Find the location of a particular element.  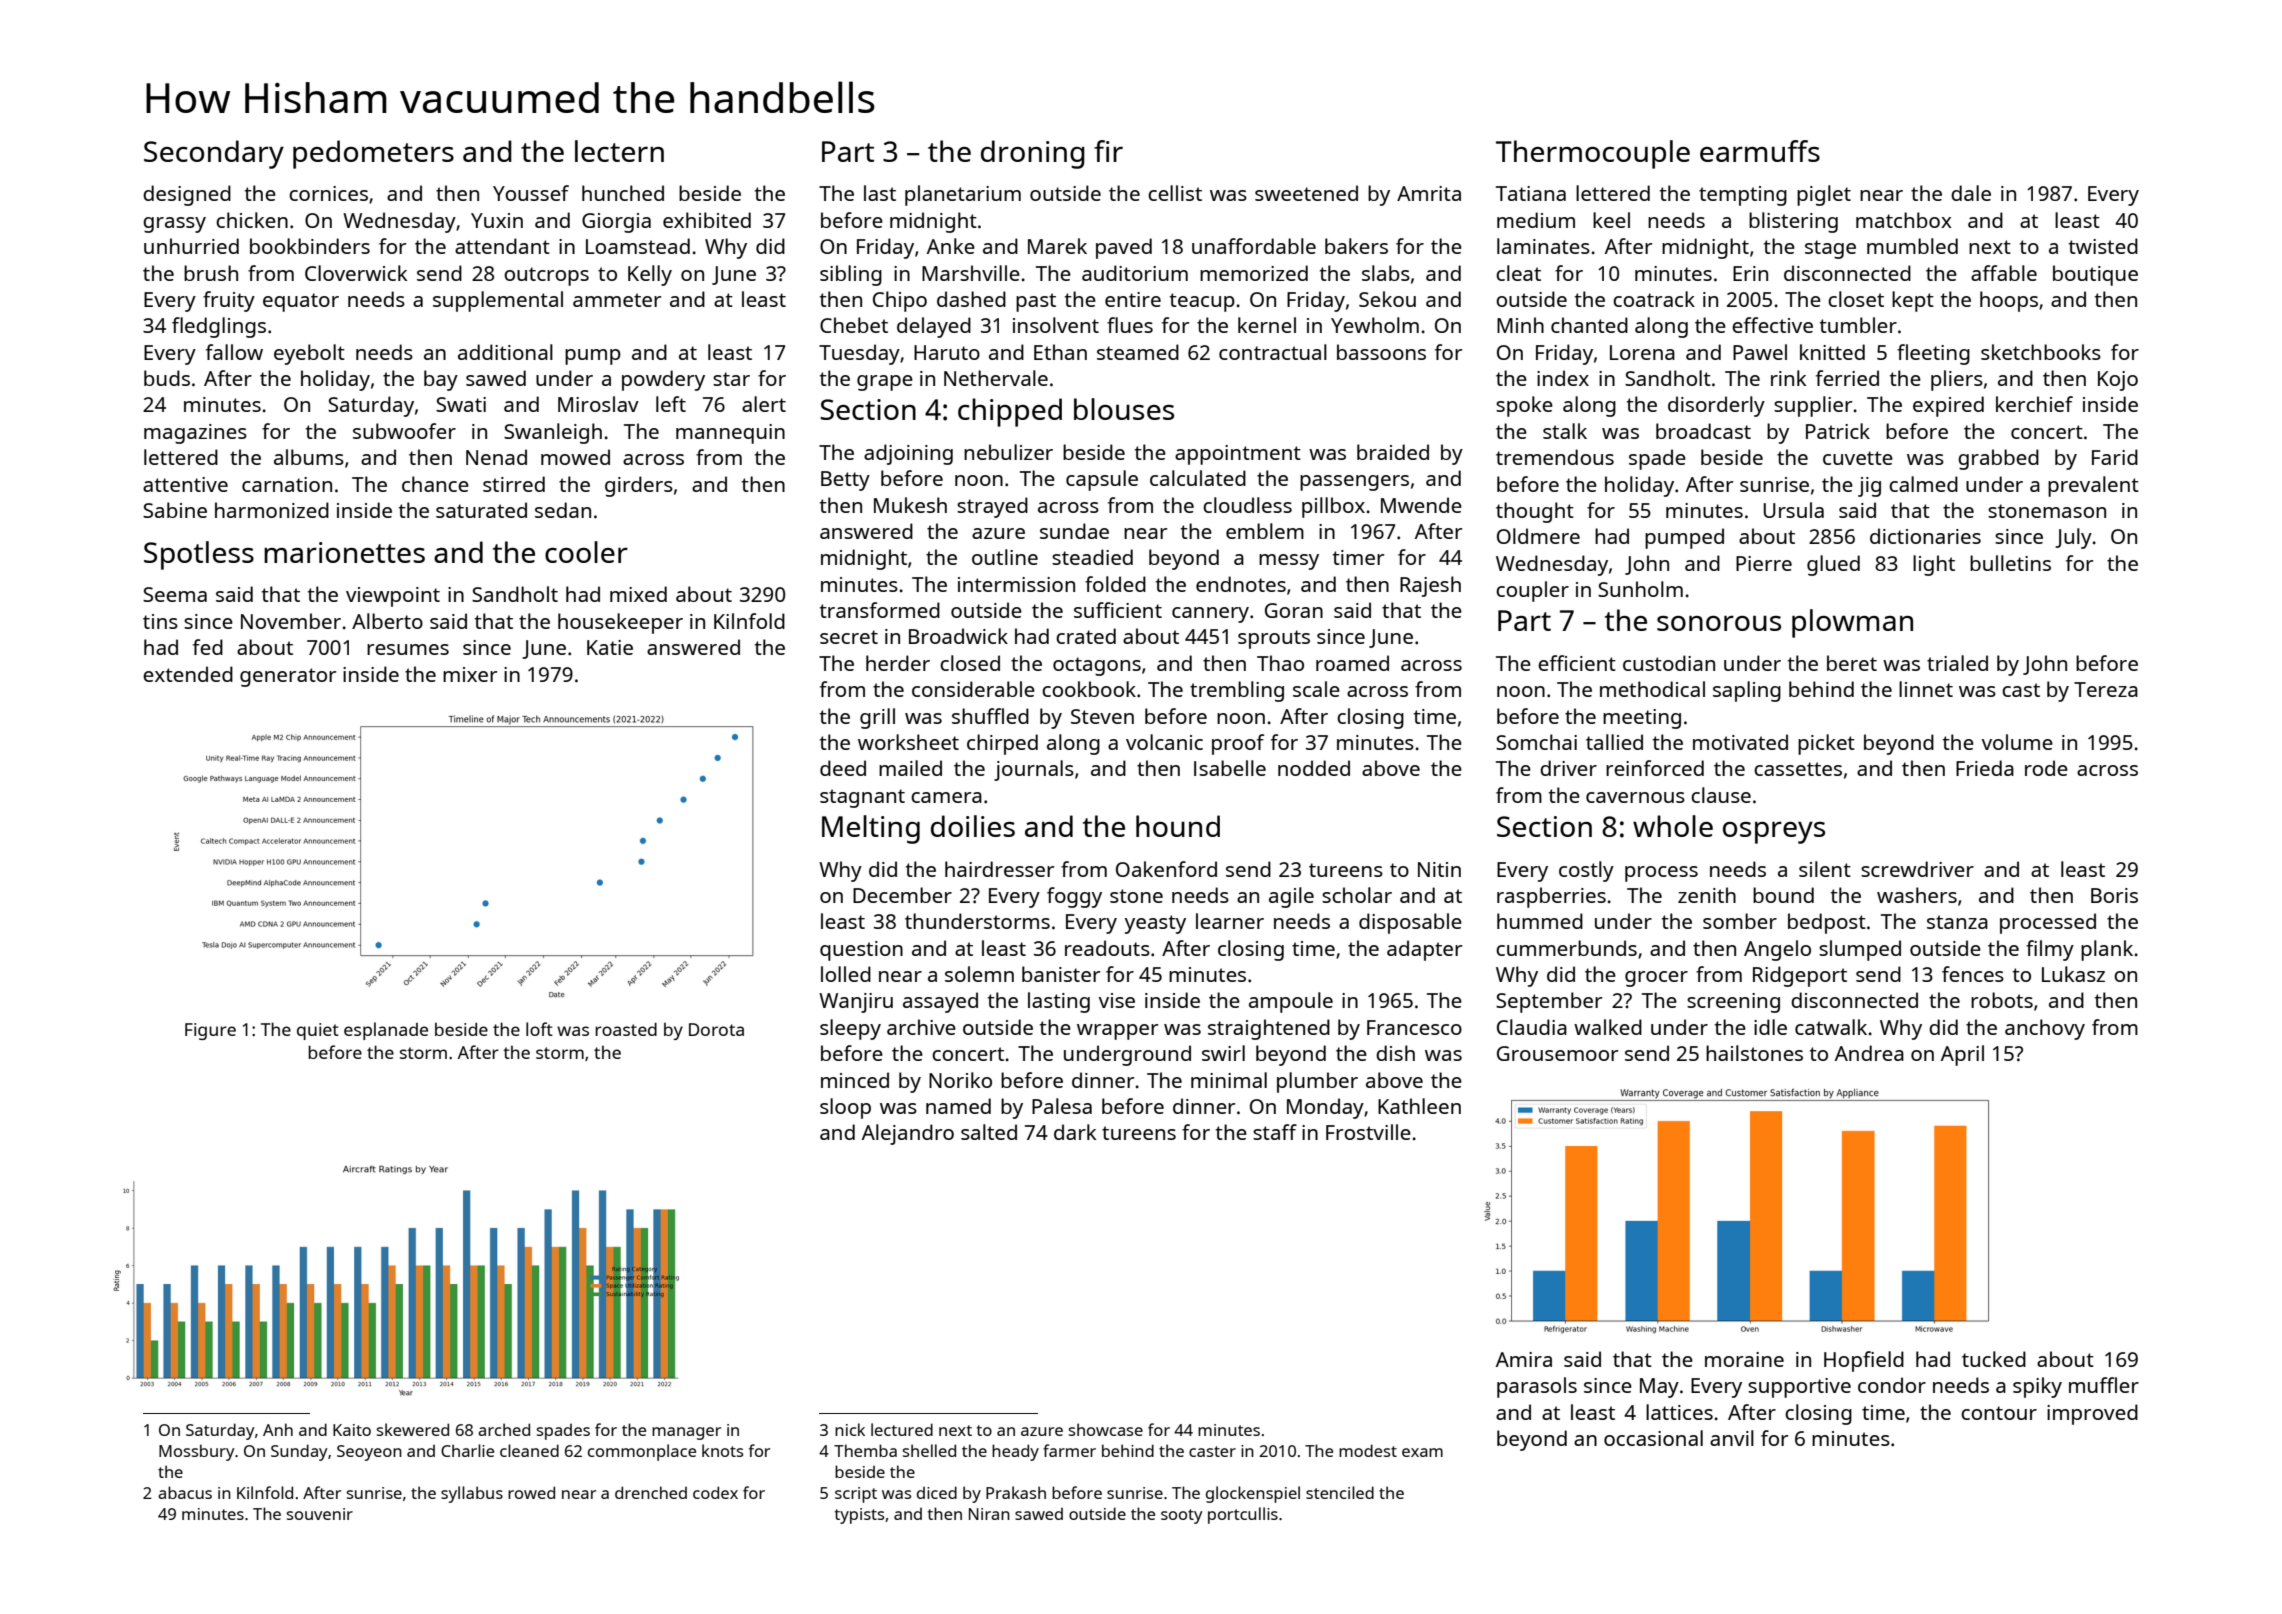

mixer is located at coordinates (470, 674).
